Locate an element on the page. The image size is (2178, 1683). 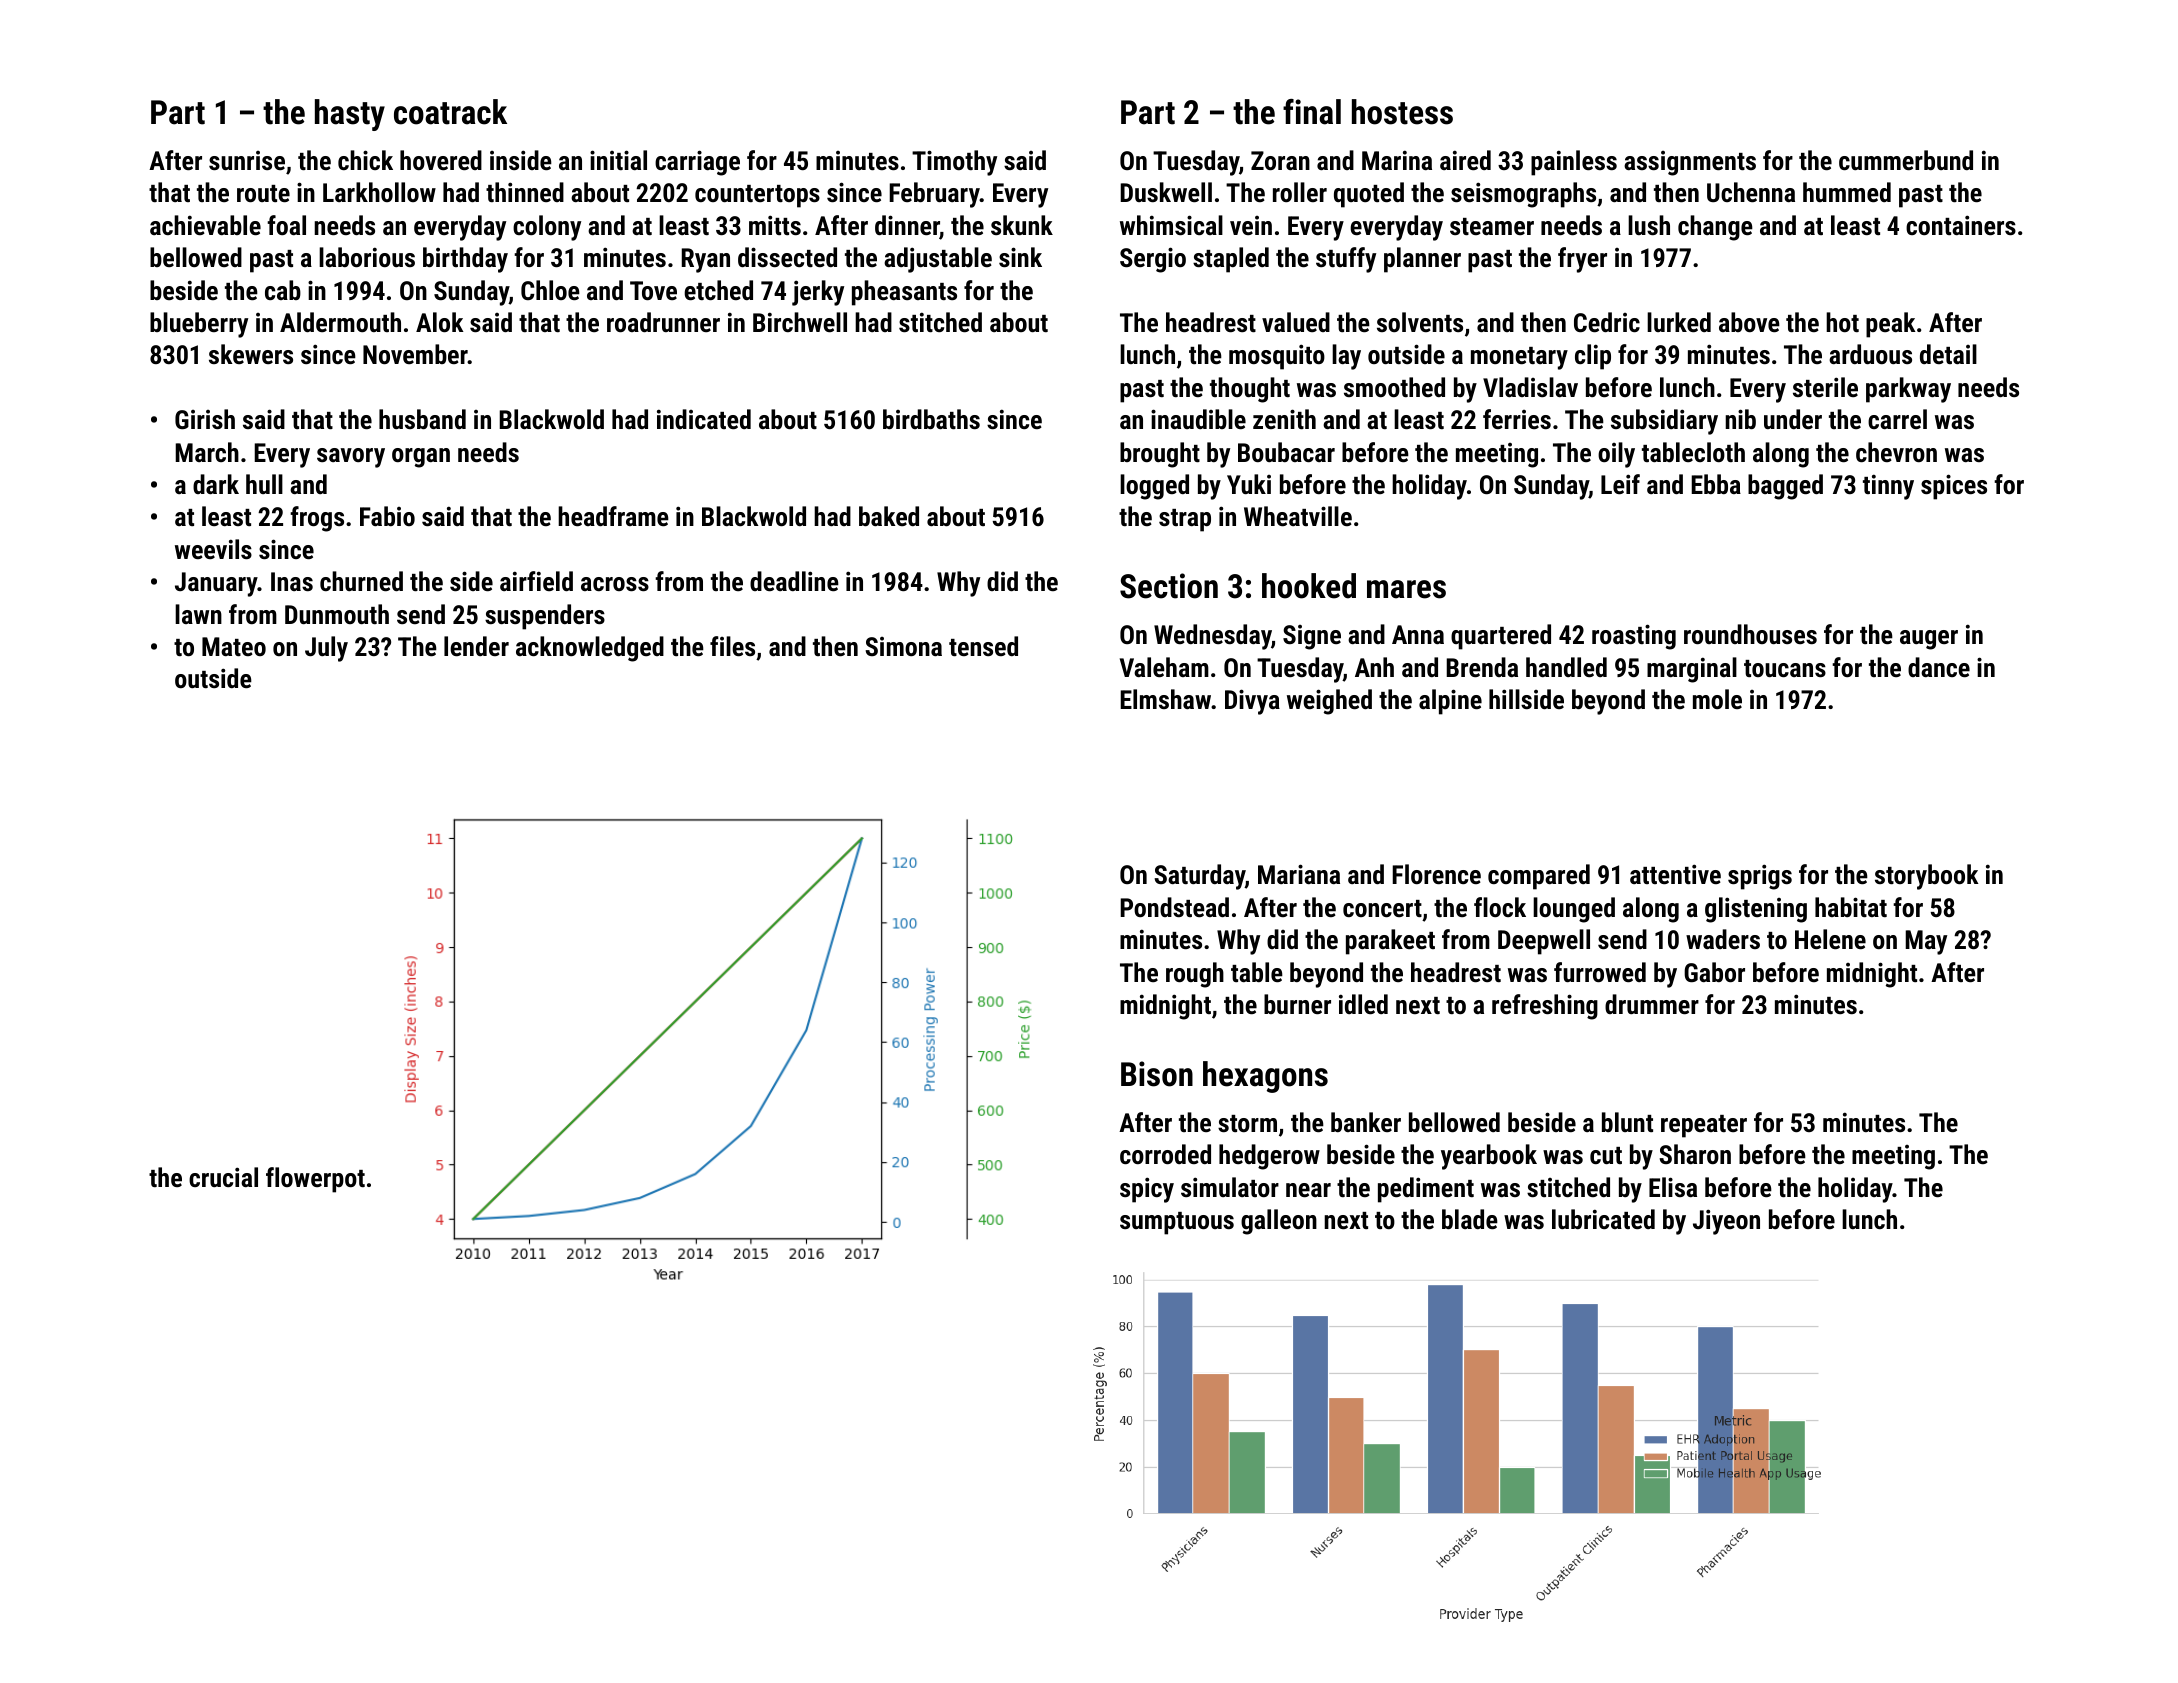
flowerpot is located at coordinates (315, 1180).
